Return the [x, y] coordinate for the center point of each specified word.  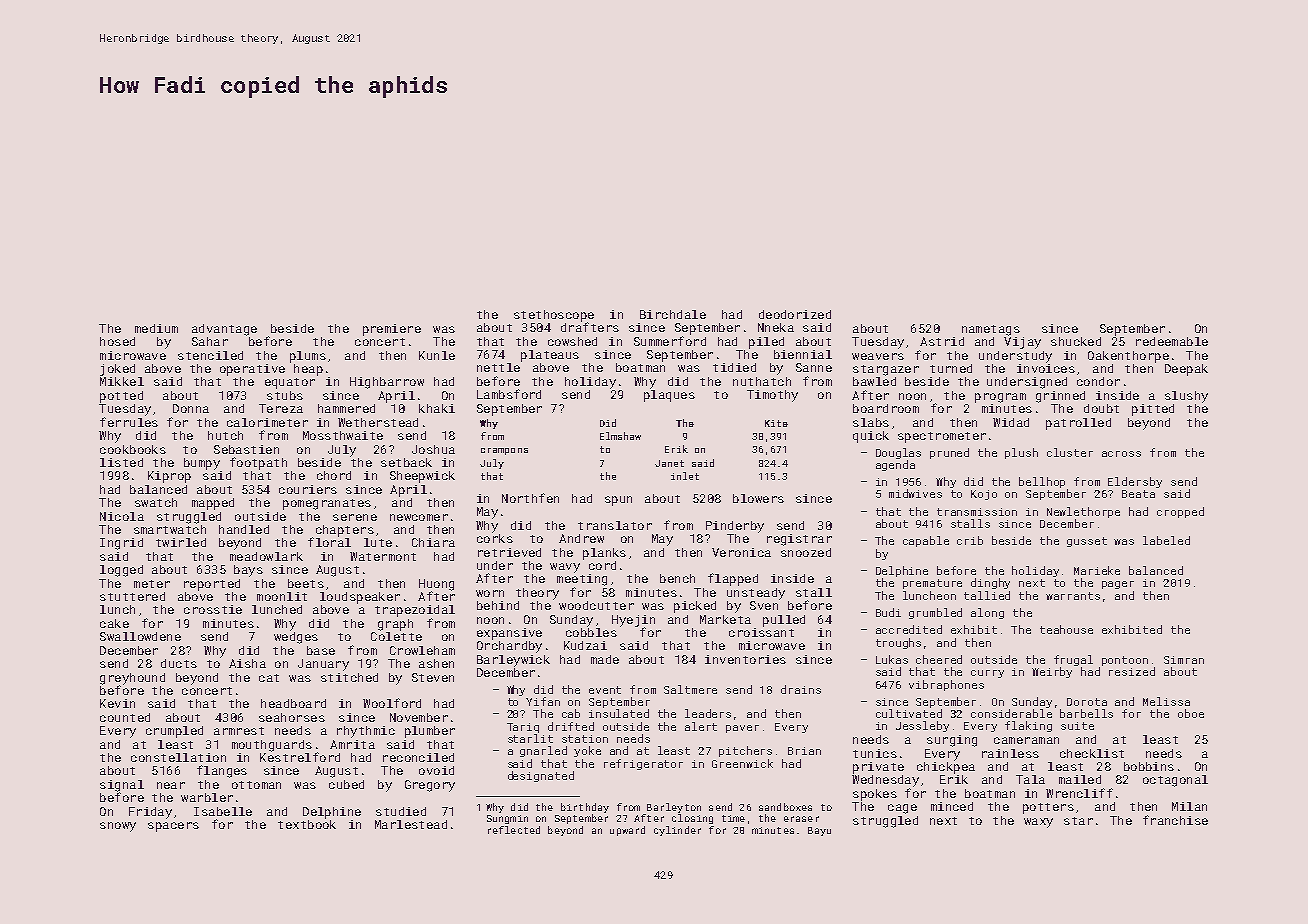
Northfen [530, 498]
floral [329, 542]
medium [156, 328]
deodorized [795, 314]
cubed [346, 784]
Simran [1184, 660]
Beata [1138, 494]
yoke [587, 751]
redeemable [1172, 341]
